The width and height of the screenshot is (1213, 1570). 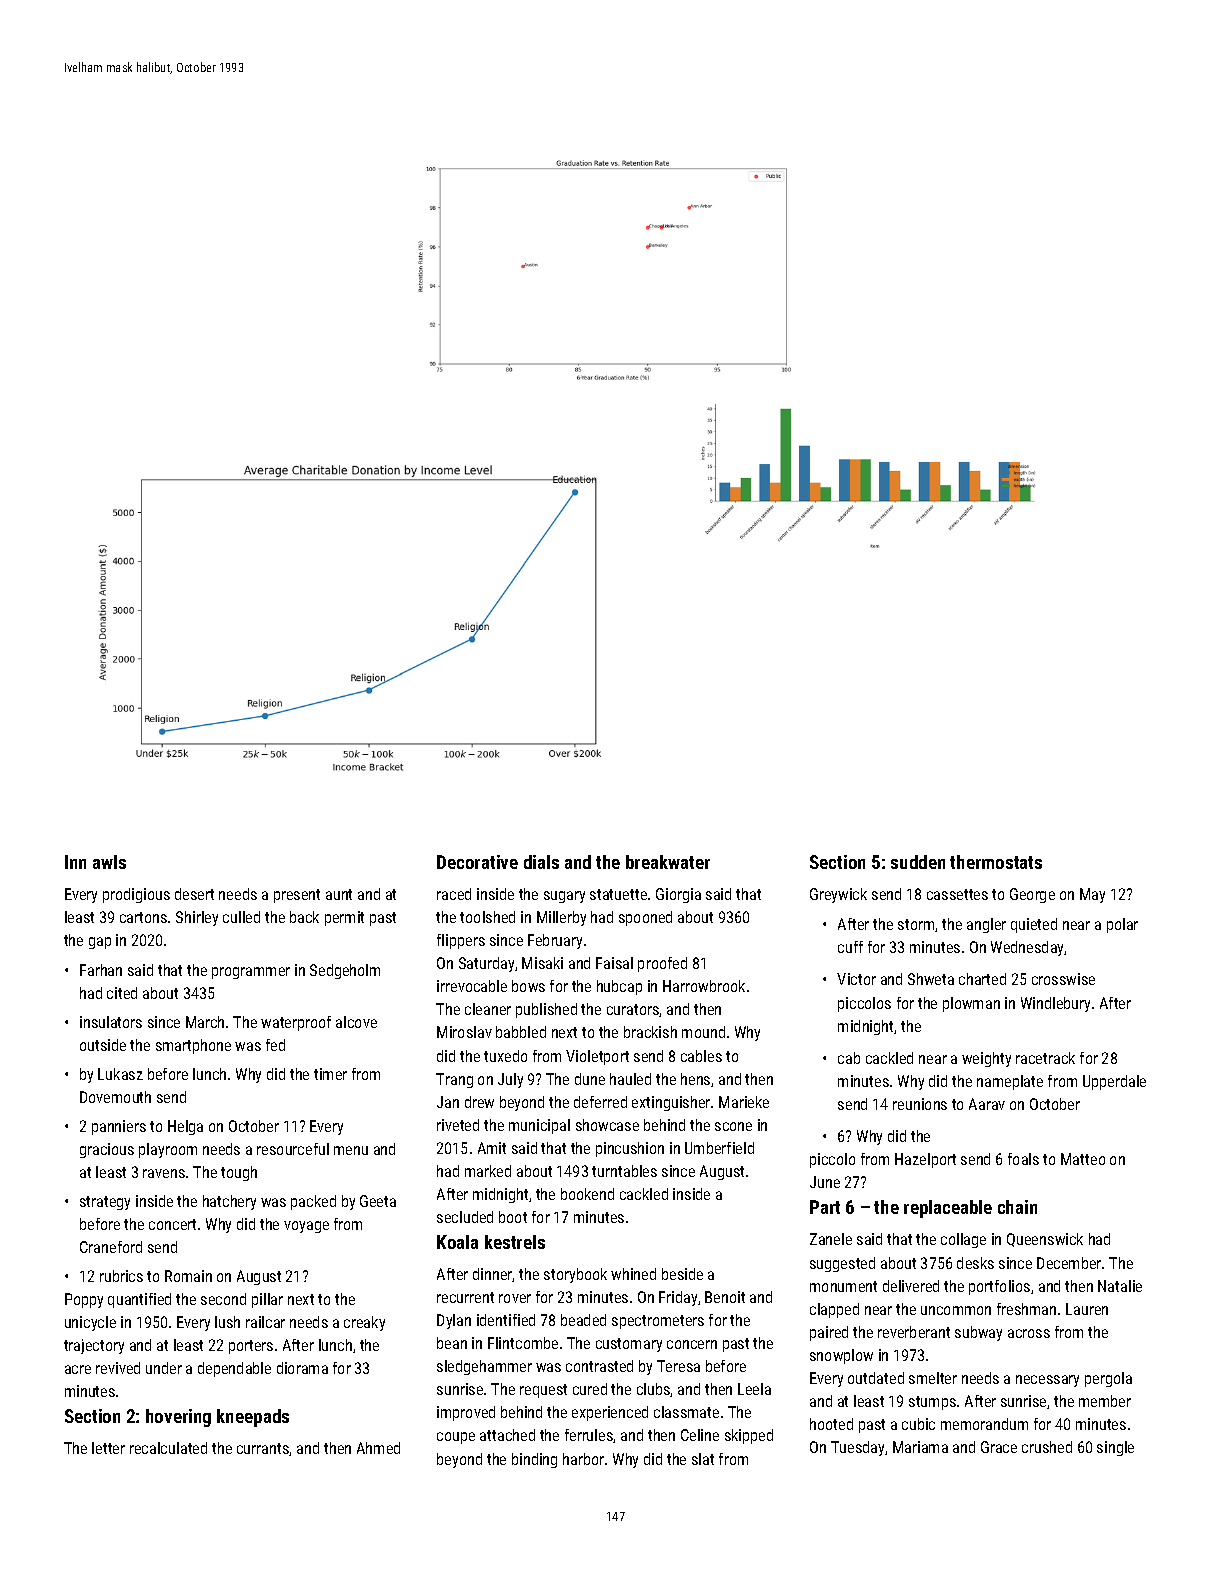 What do you see at coordinates (668, 862) in the screenshot?
I see `breakwater` at bounding box center [668, 862].
